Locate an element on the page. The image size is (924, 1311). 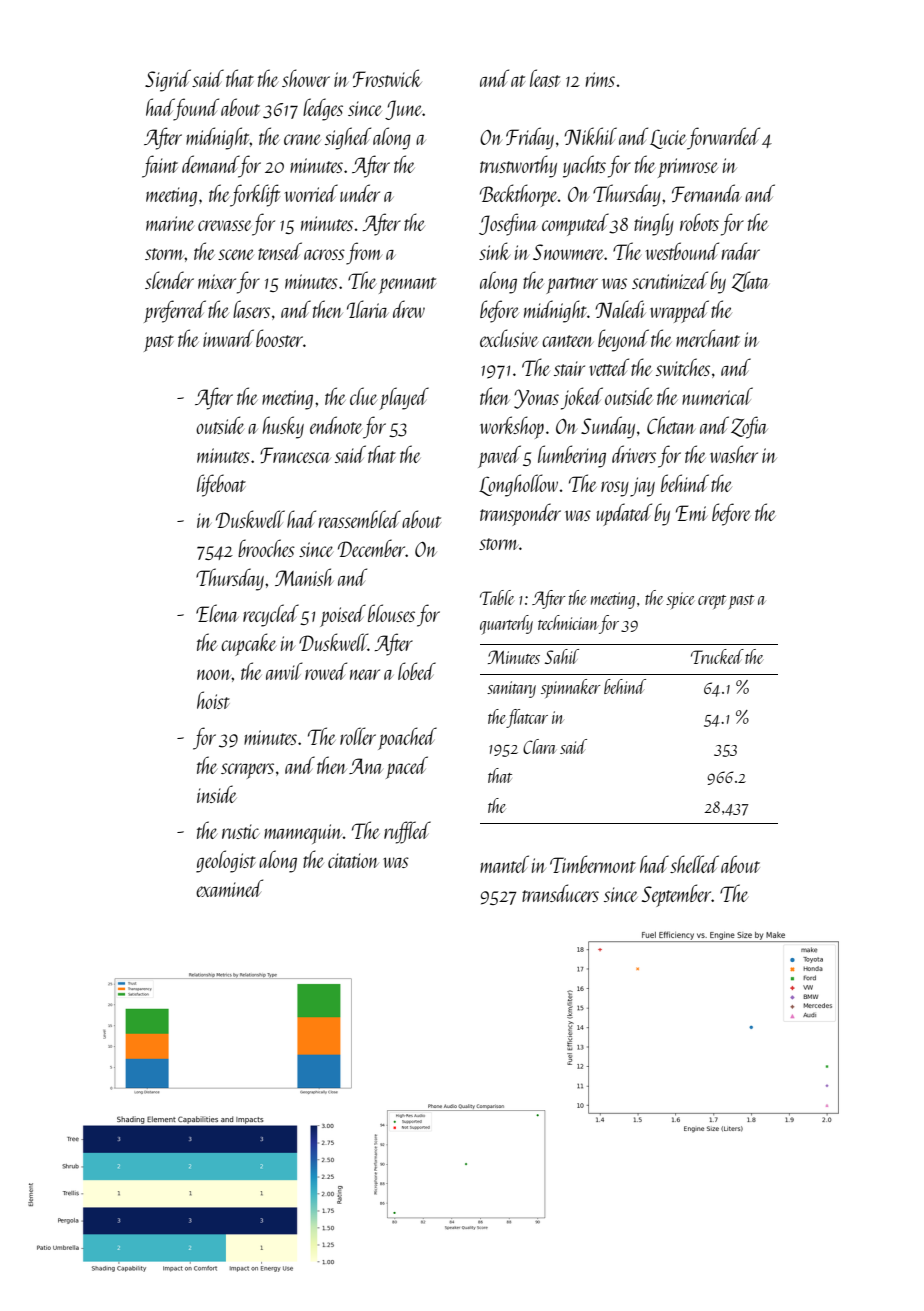
husky is located at coordinates (283, 427).
